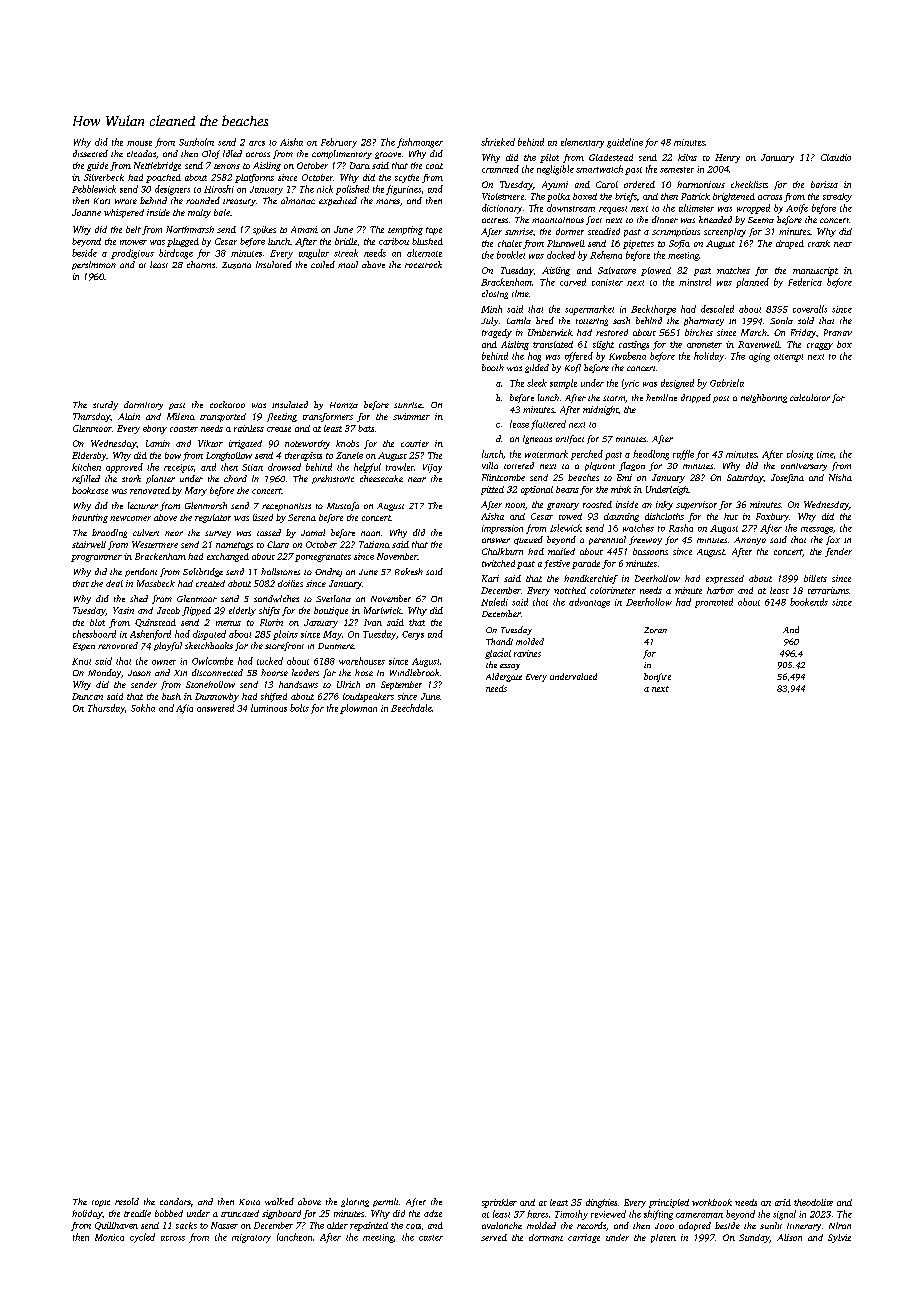 This screenshot has height=1308, width=924. Describe the element at coordinates (411, 708) in the screenshot. I see `Beechdale` at that location.
